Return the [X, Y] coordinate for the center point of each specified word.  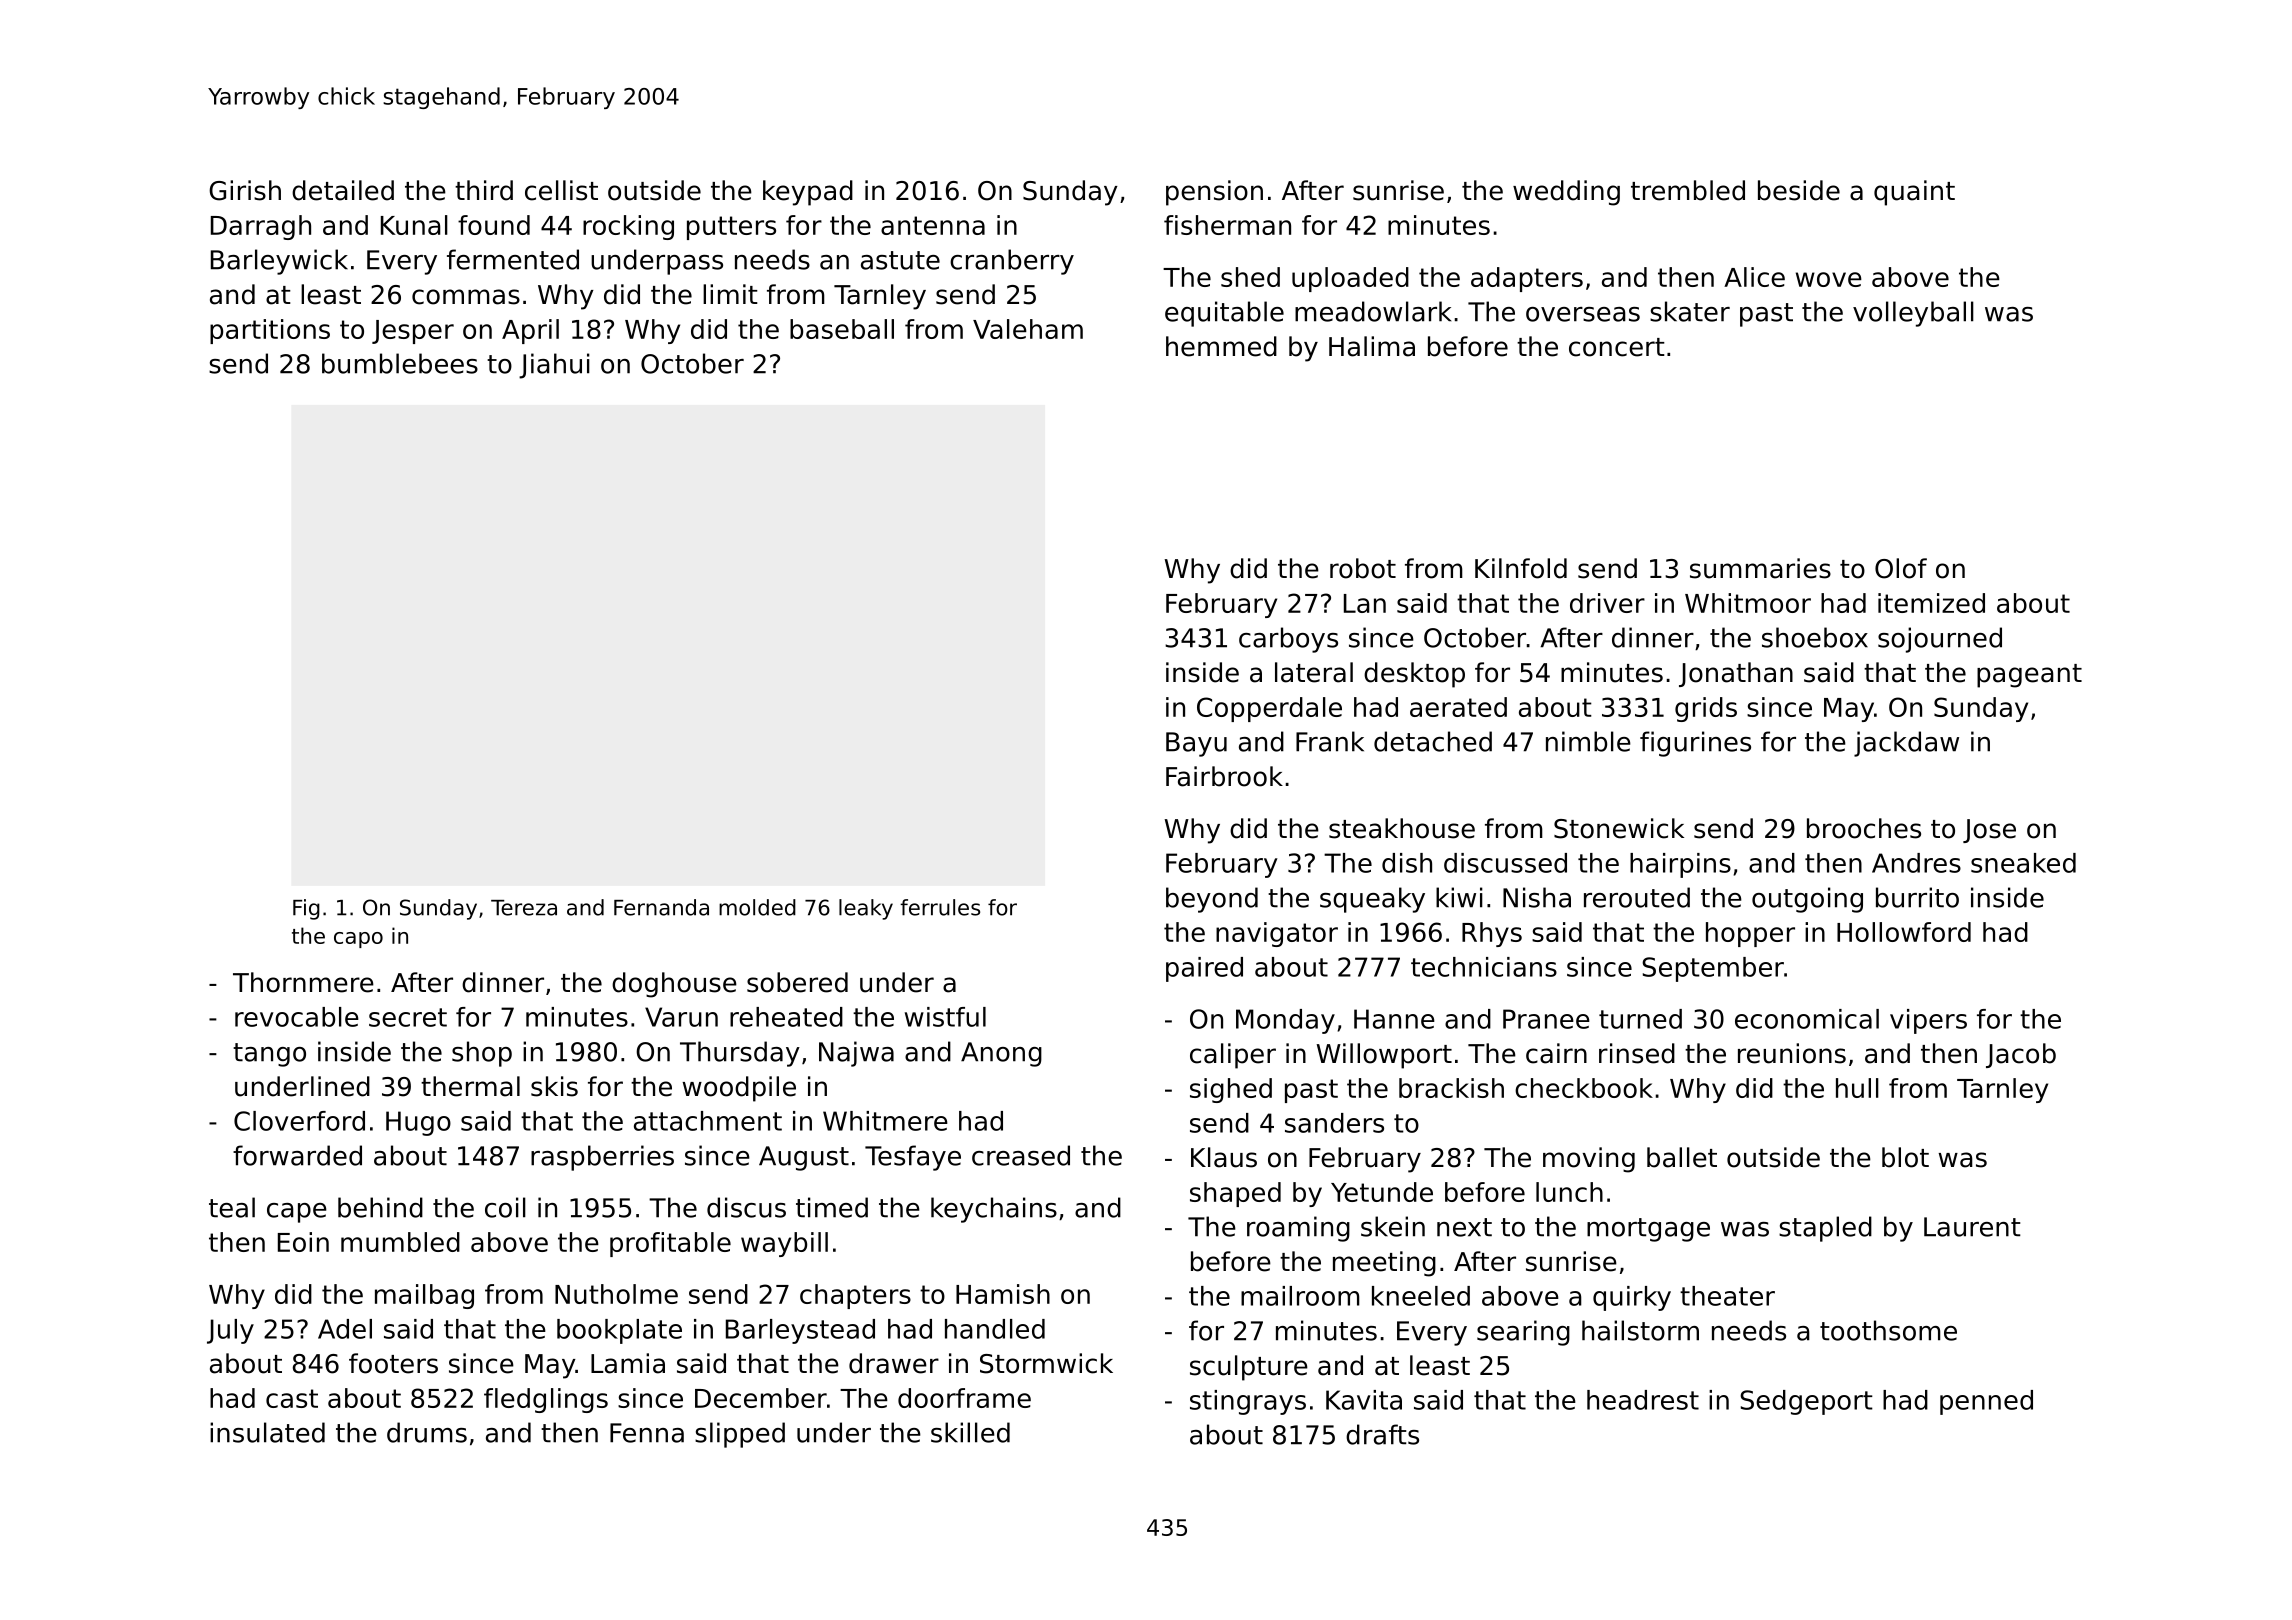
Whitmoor [1748, 603]
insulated [267, 1432]
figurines [1695, 744]
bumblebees [400, 363]
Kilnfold [1521, 568]
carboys [1288, 640]
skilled [970, 1432]
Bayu [1196, 744]
